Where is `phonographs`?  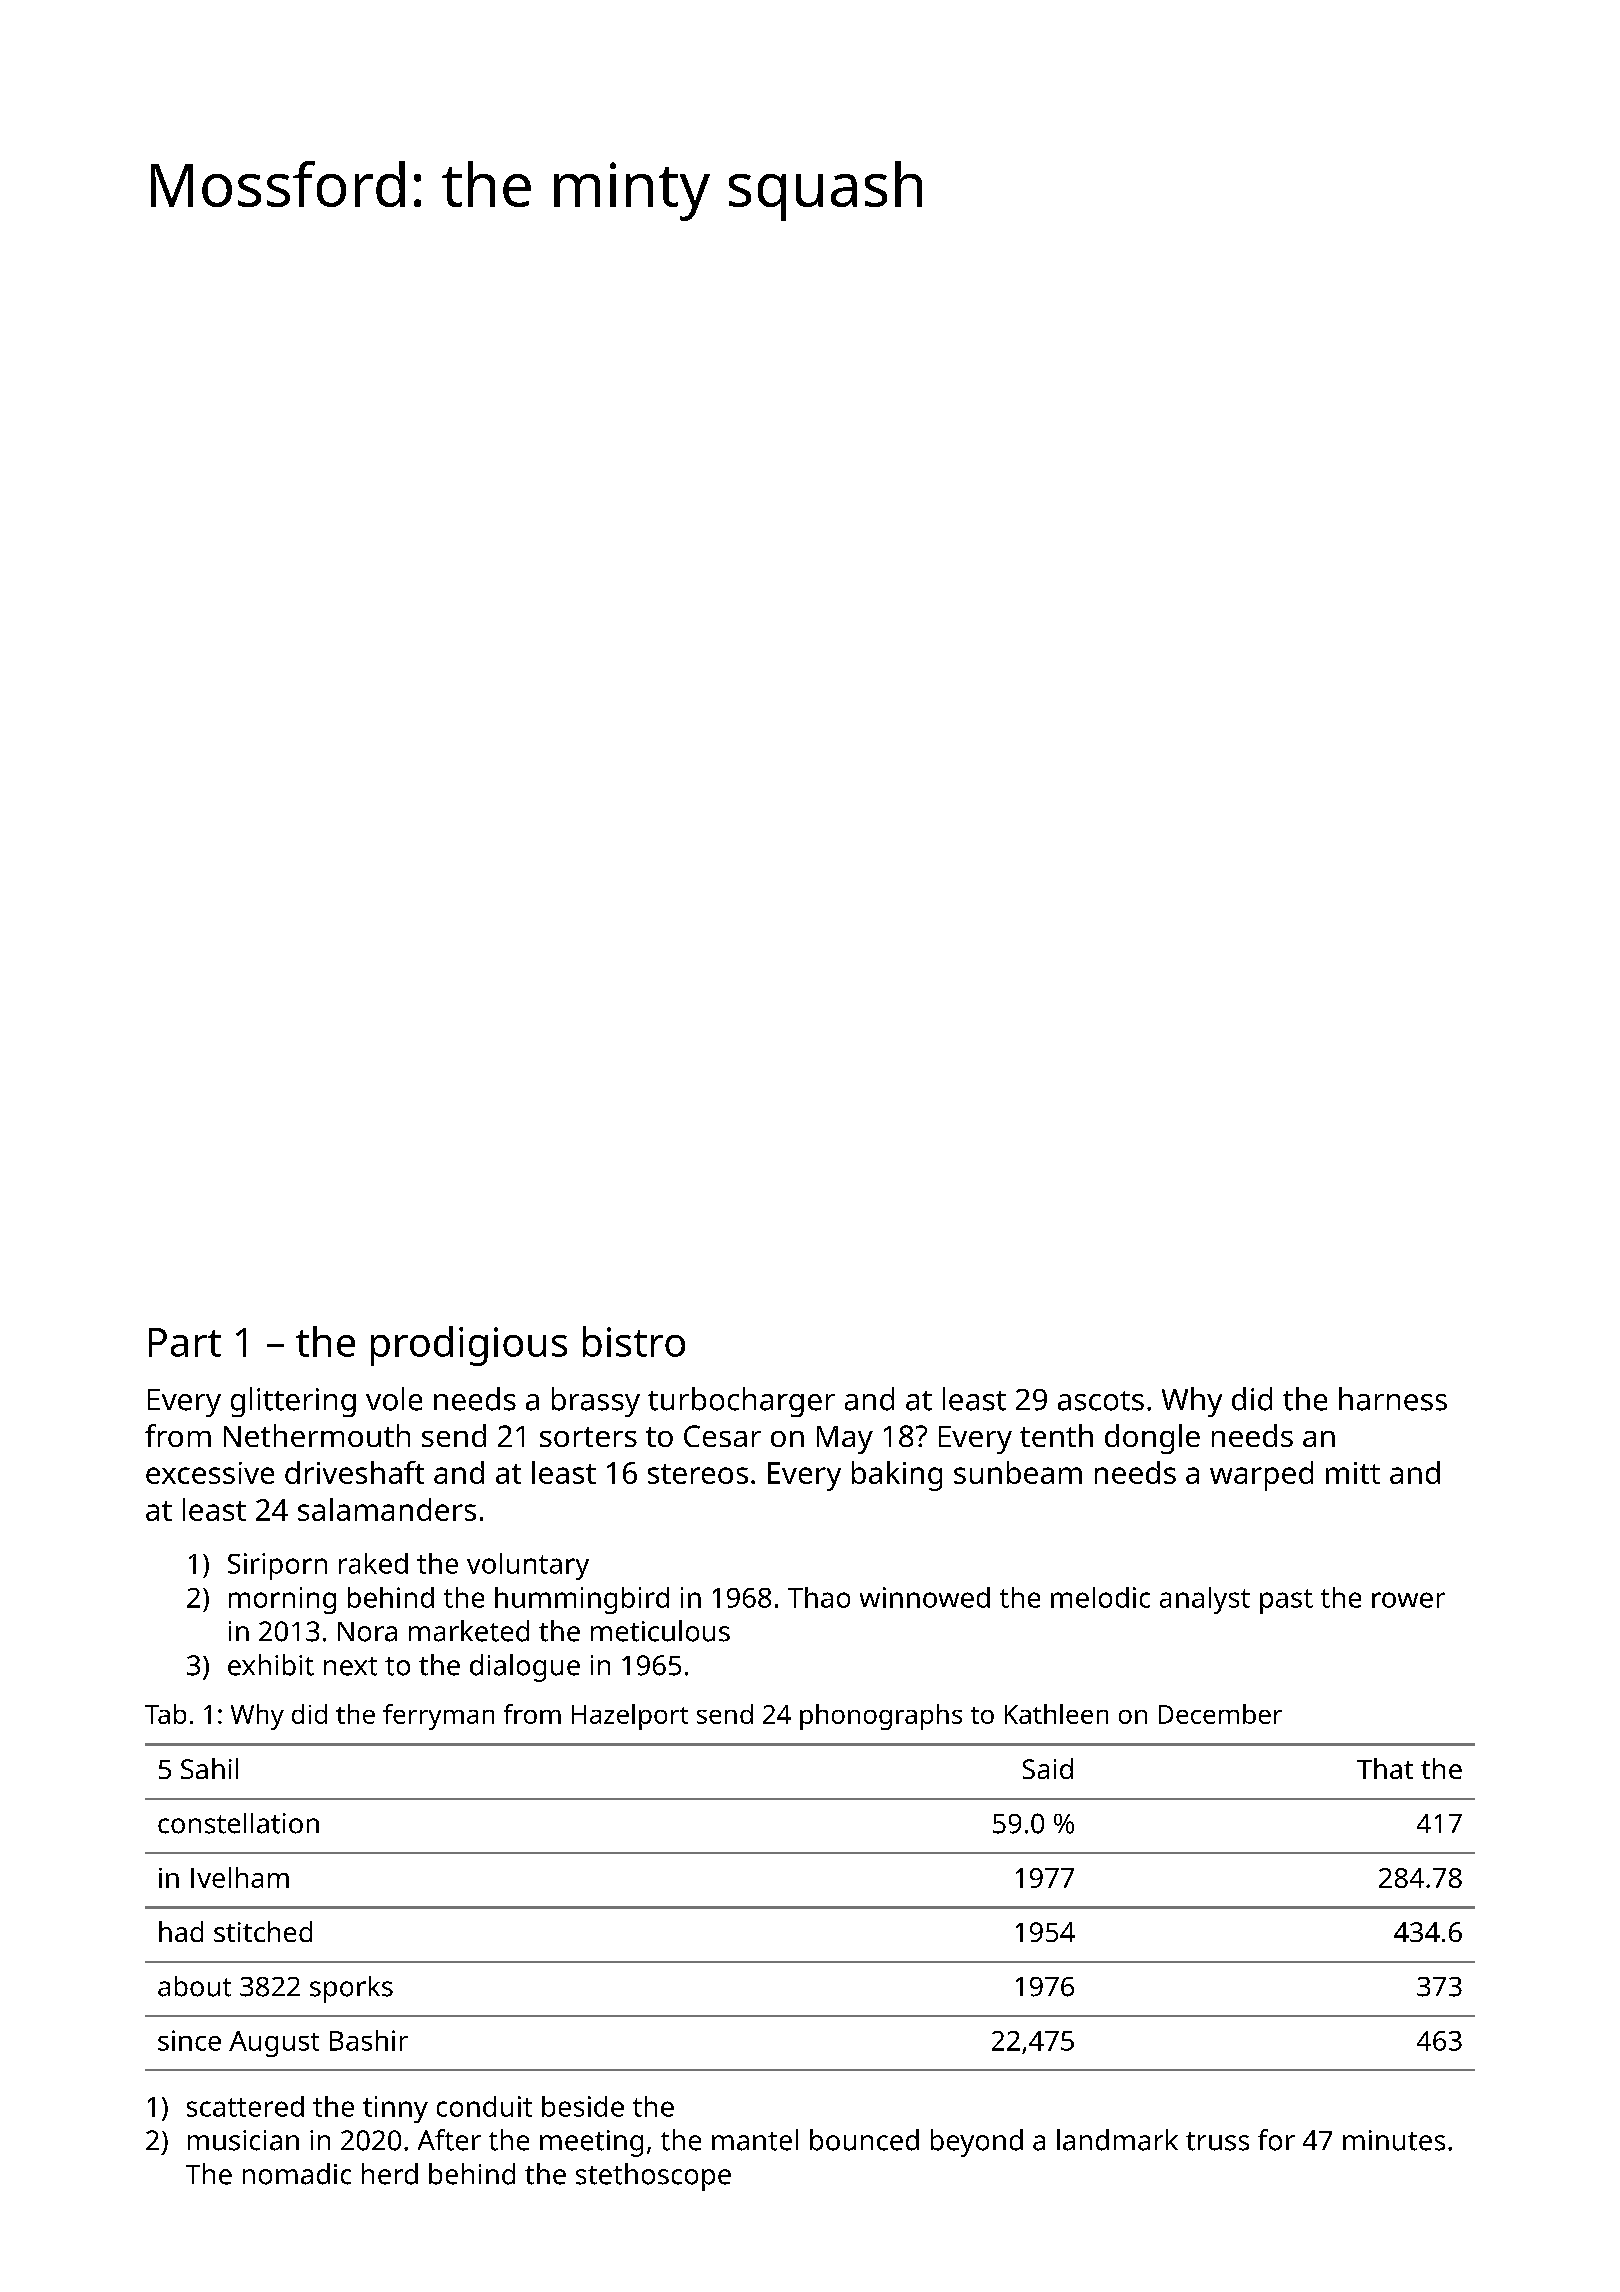 phonographs is located at coordinates (881, 1717).
